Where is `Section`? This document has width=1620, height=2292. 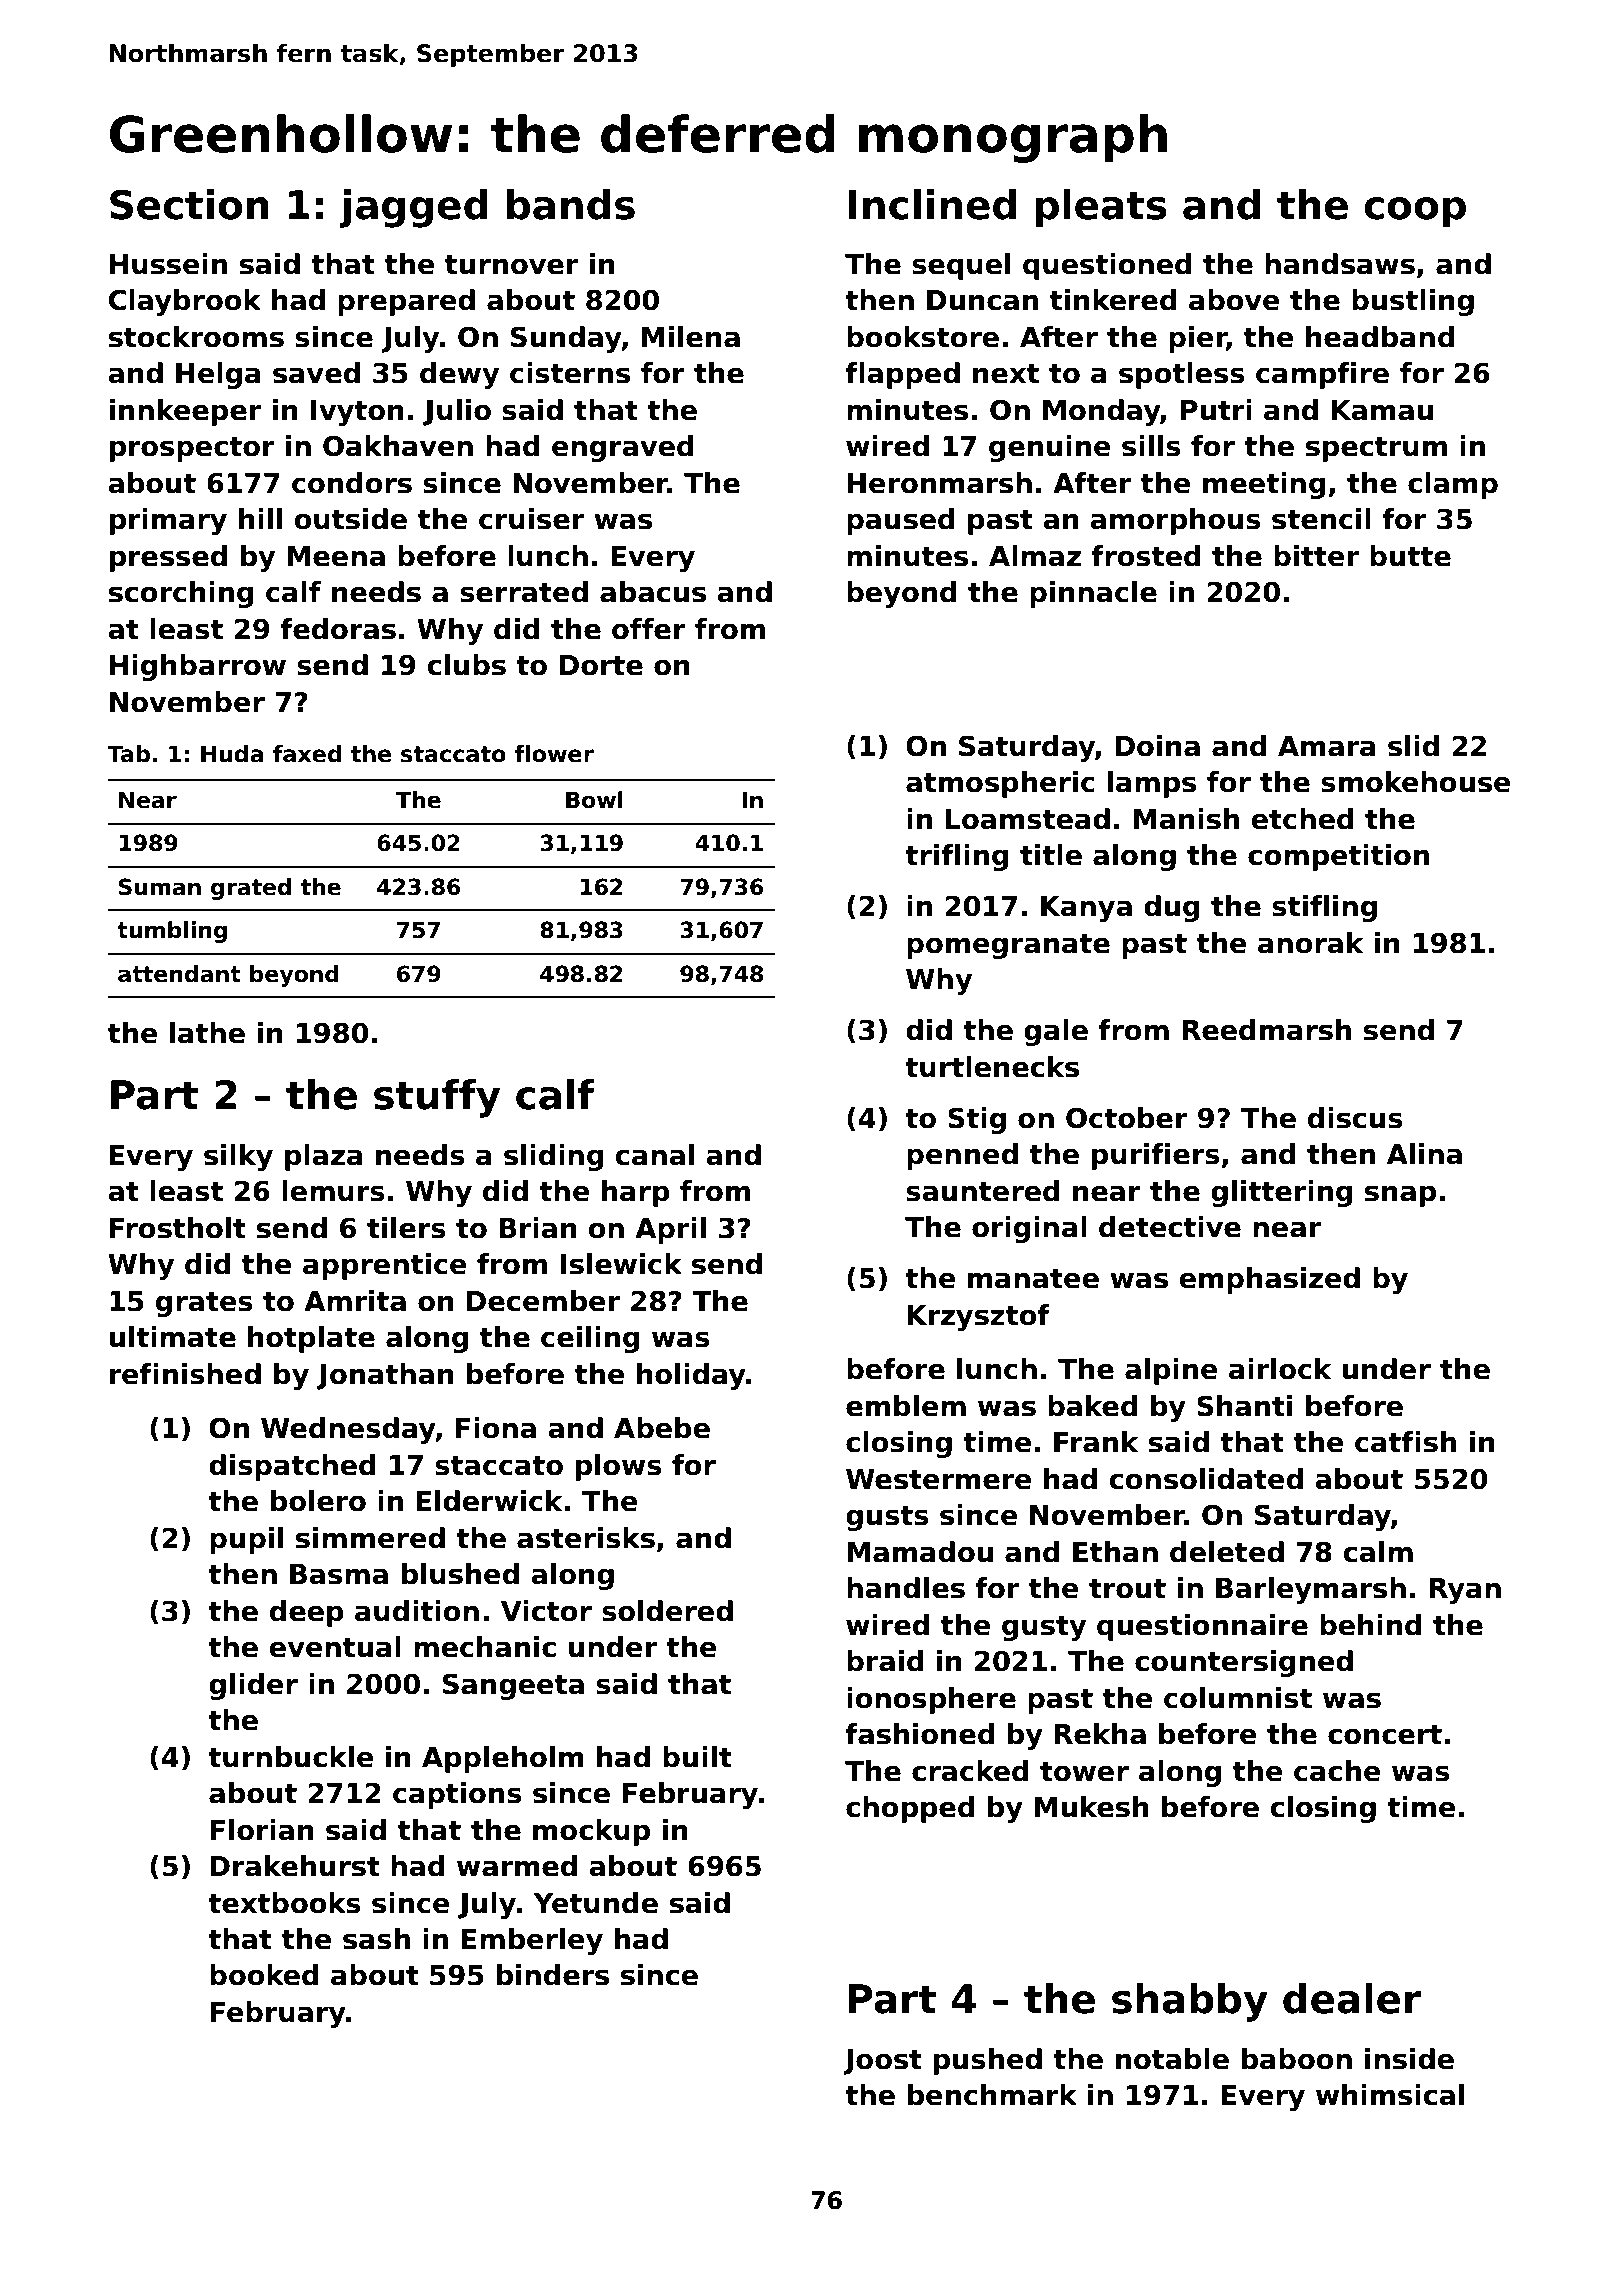
Section is located at coordinates (189, 204).
